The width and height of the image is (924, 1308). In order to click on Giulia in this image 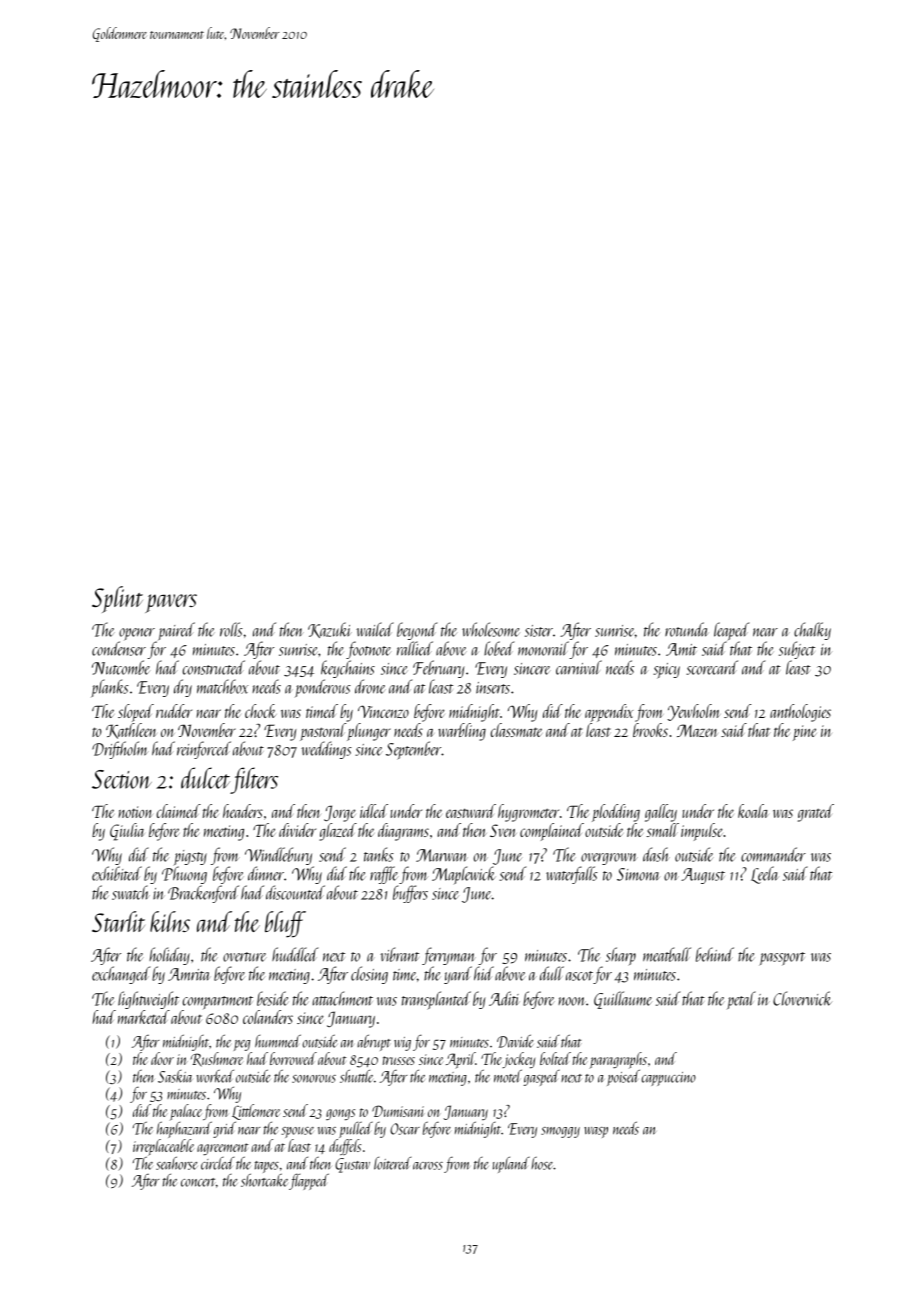, I will do `click(127, 832)`.
